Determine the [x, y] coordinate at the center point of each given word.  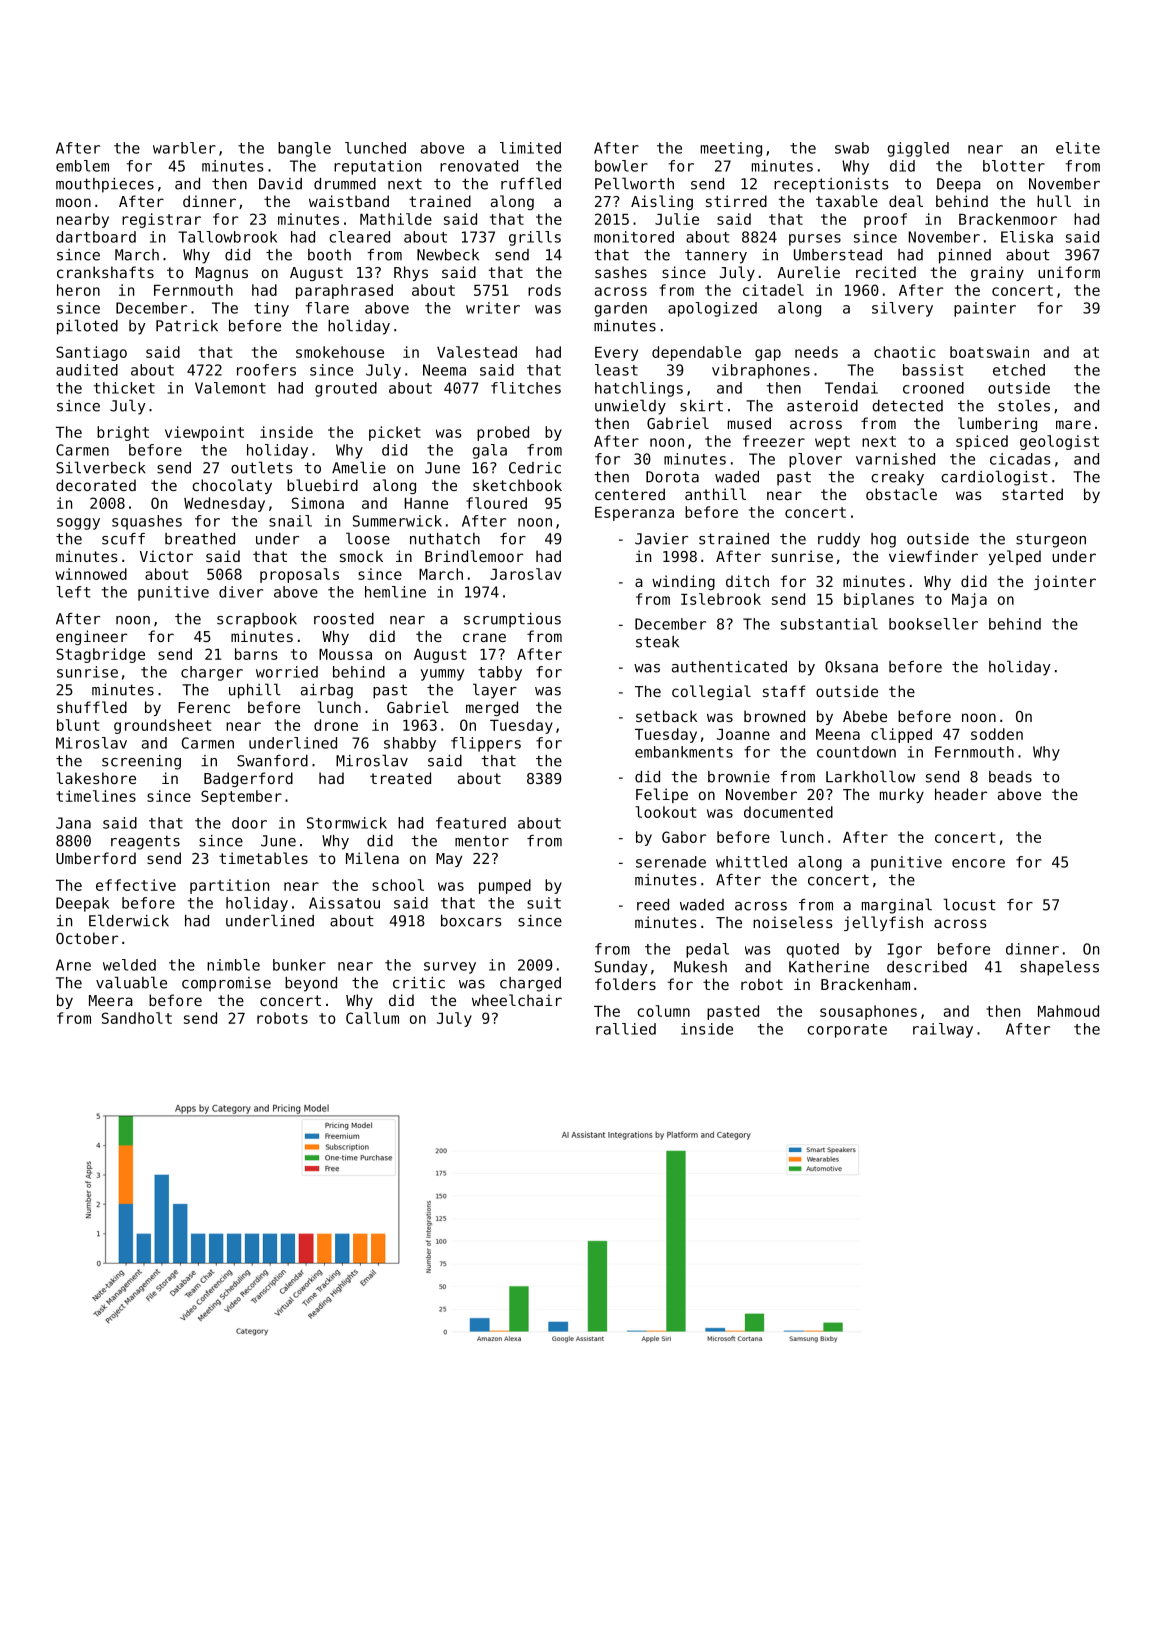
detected [907, 406]
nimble [233, 965]
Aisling [662, 202]
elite [1078, 148]
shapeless [1059, 968]
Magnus [222, 274]
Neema [444, 370]
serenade [671, 862]
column [663, 1011]
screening [141, 762]
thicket [124, 388]
